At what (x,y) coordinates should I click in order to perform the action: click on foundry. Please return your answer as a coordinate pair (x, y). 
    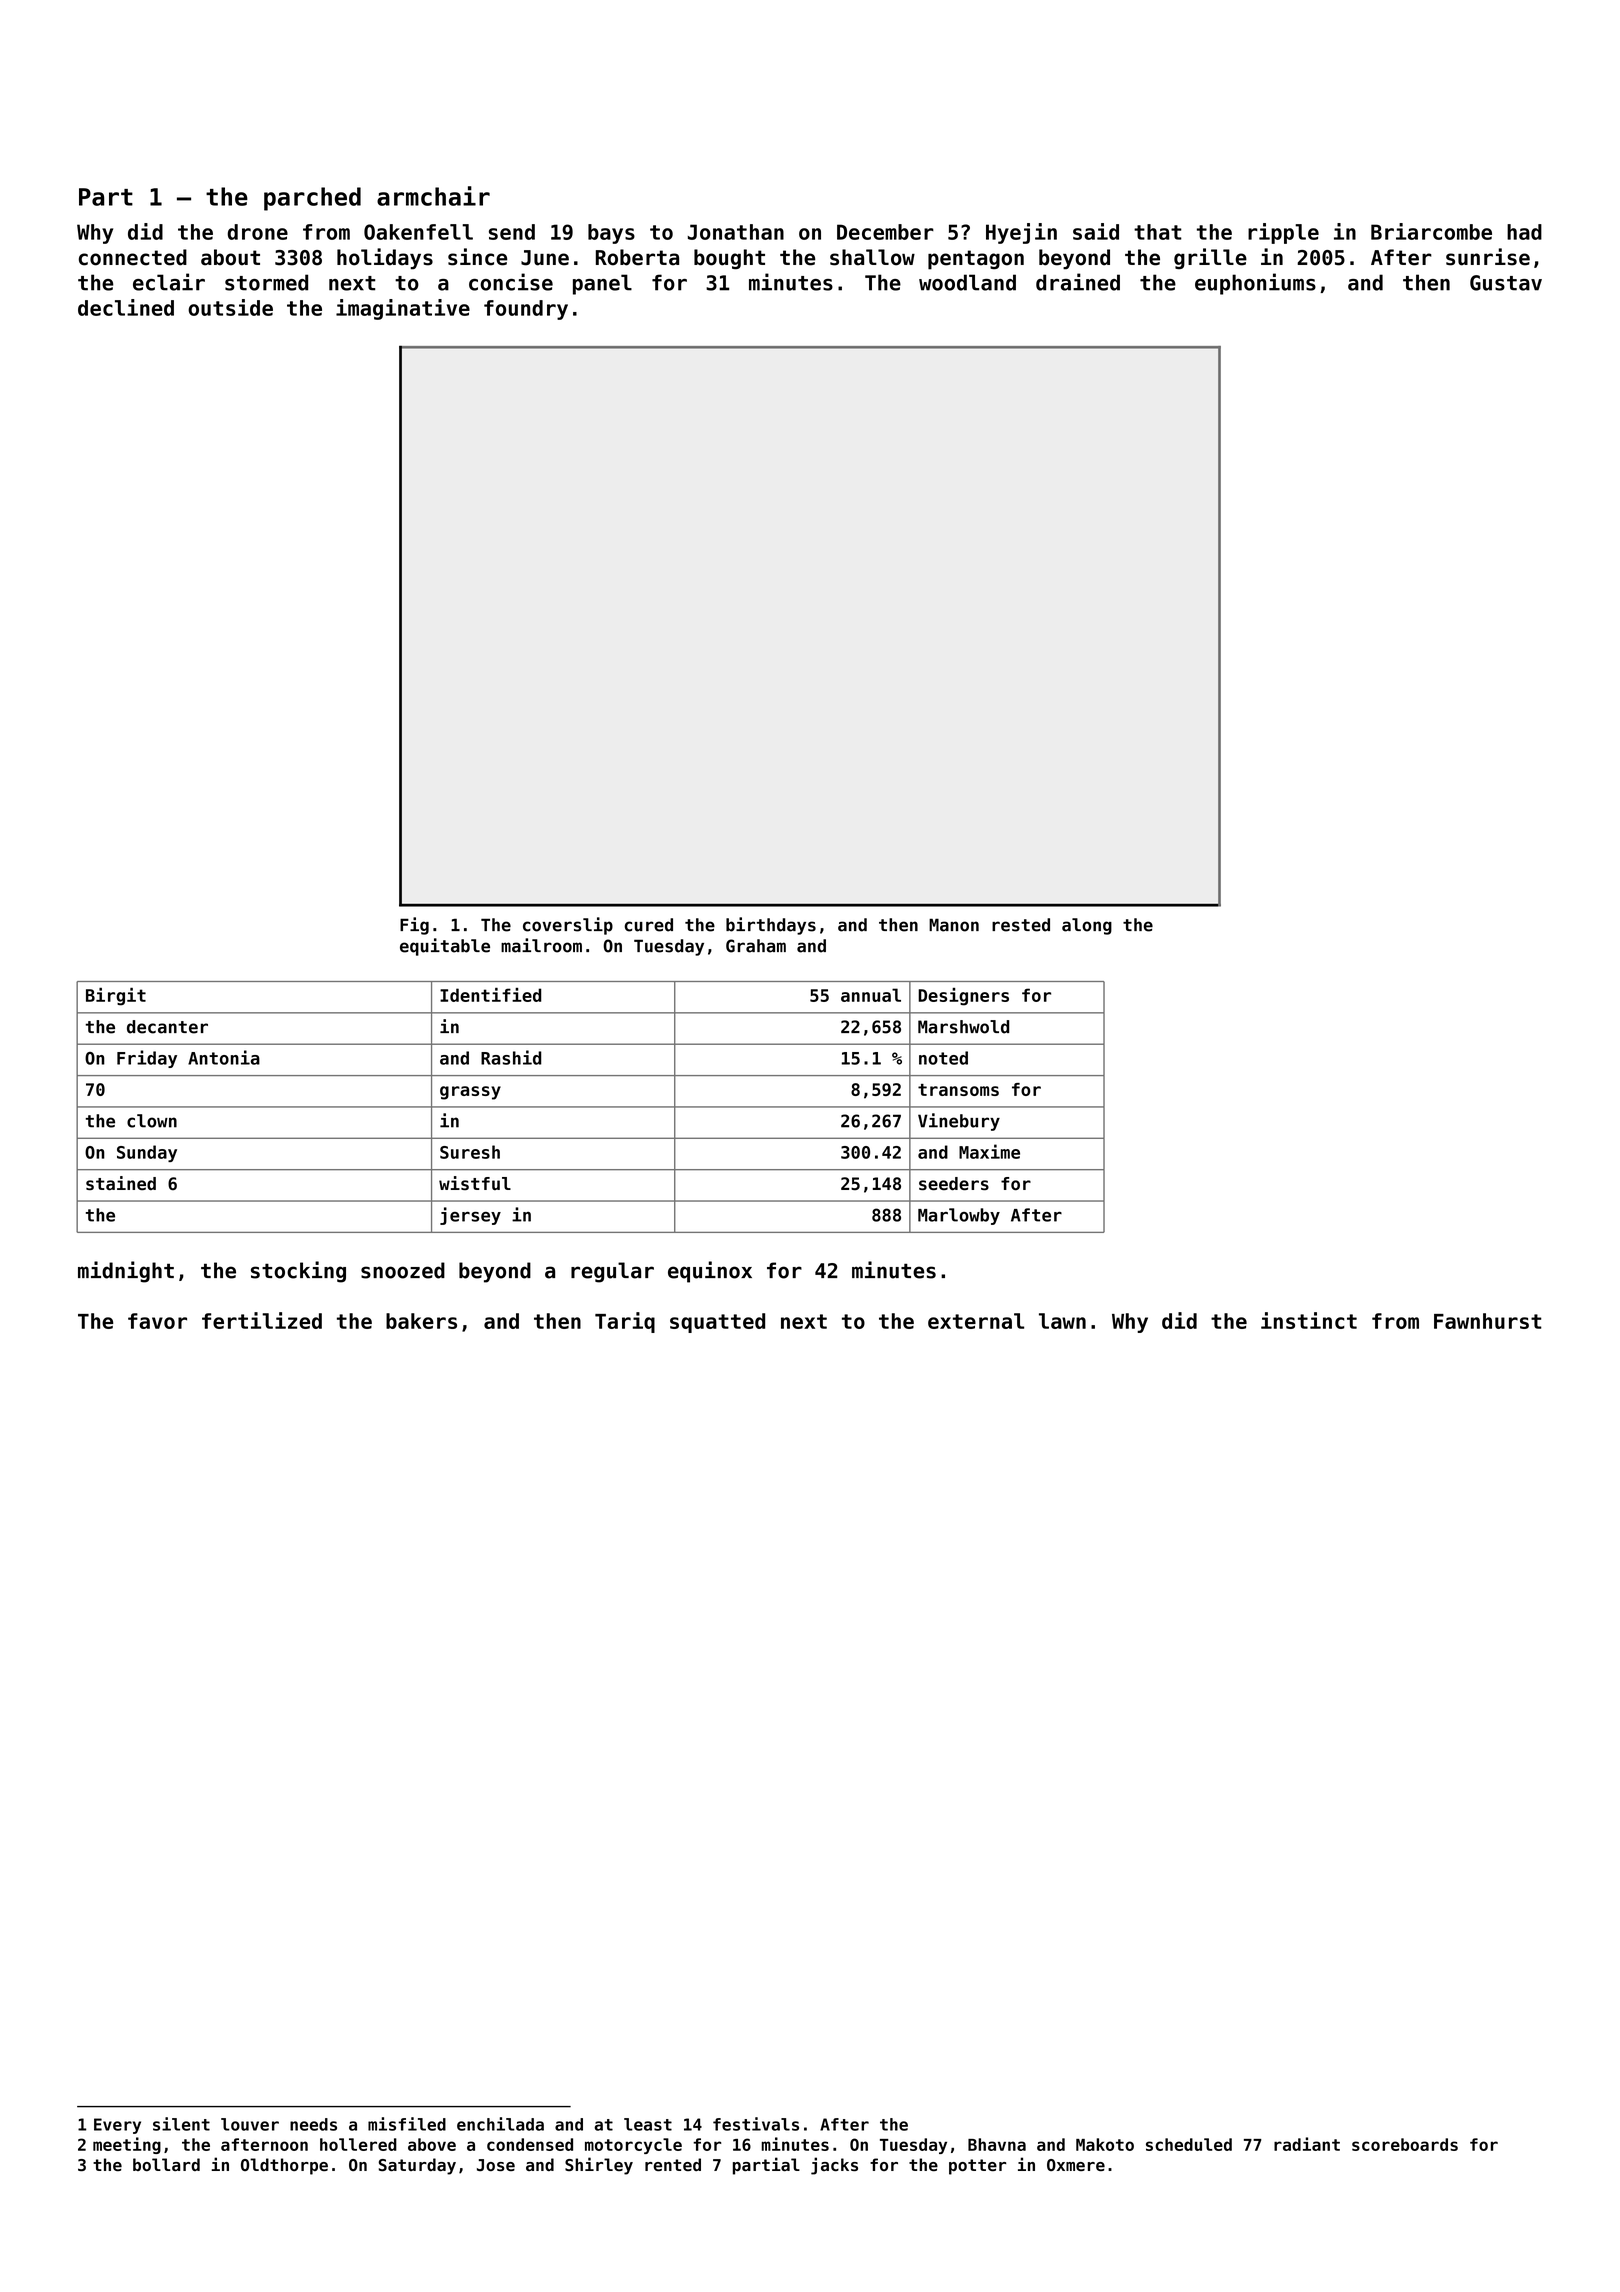
    Looking at the image, I should click on (526, 310).
